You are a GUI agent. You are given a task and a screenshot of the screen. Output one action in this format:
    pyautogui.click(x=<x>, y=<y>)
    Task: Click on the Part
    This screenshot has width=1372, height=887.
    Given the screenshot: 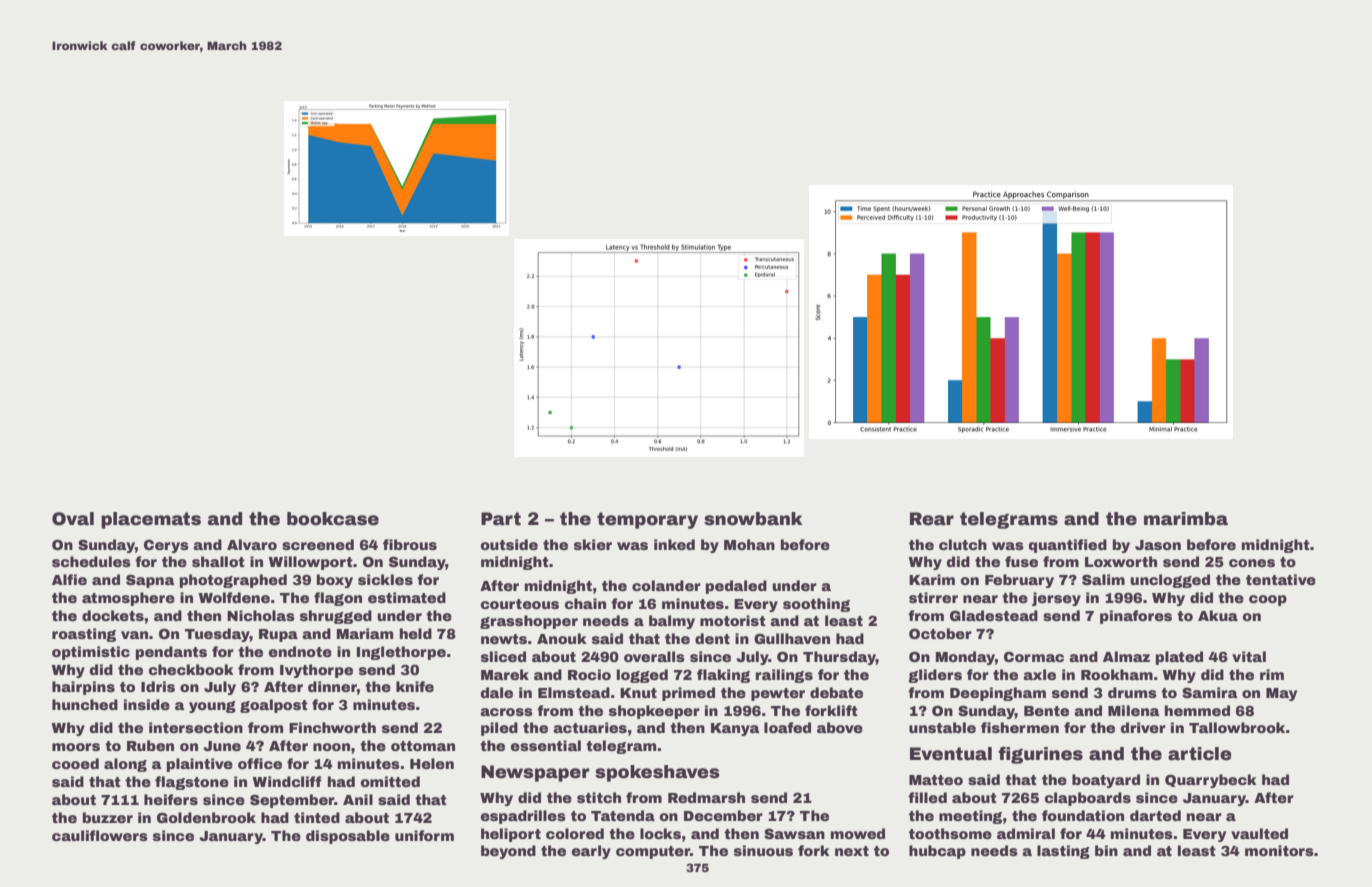 What is the action you would take?
    pyautogui.click(x=501, y=519)
